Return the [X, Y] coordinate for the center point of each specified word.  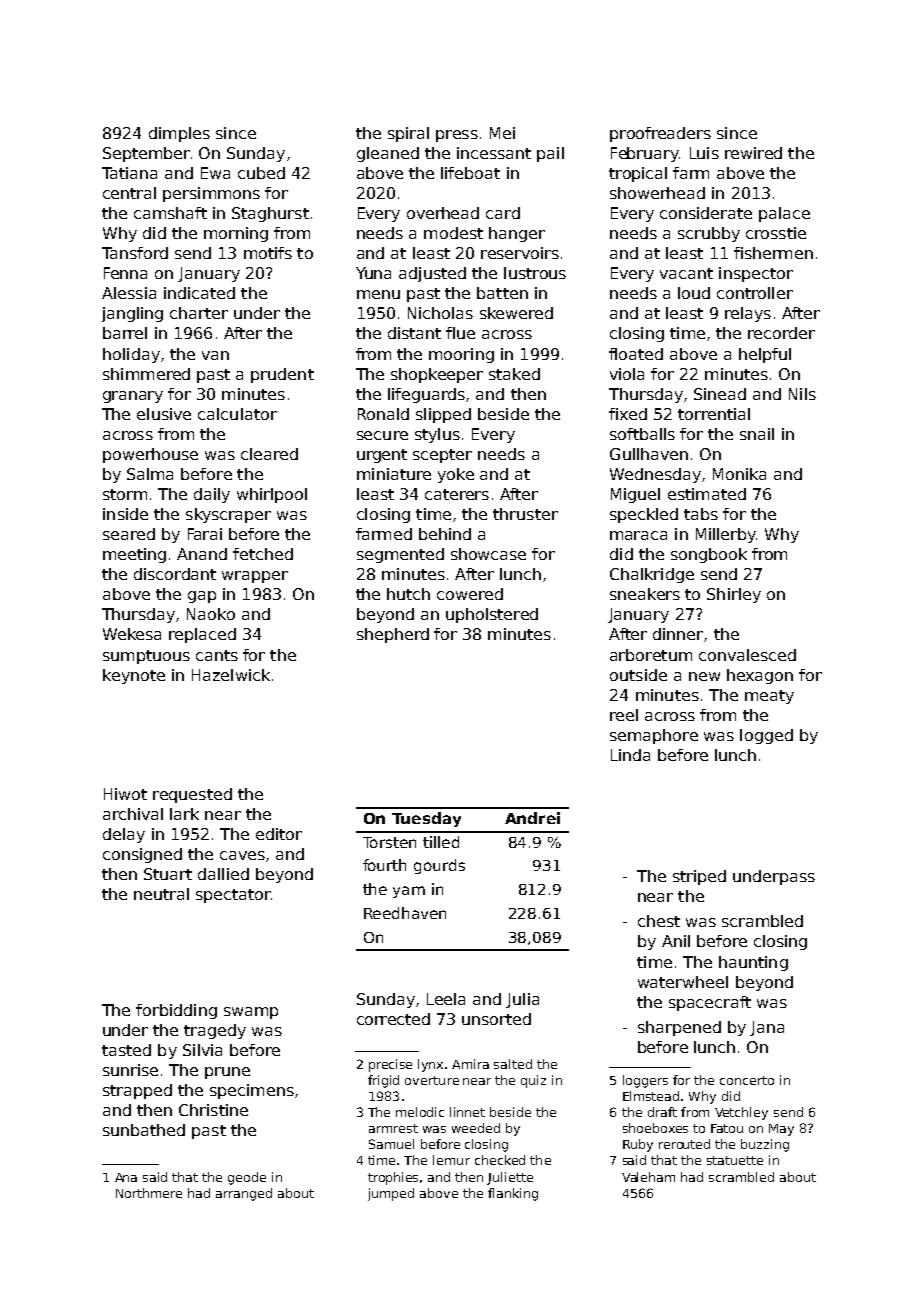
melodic [420, 1112]
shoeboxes [655, 1128]
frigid [383, 1081]
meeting [134, 555]
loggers [645, 1081]
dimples [179, 134]
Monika [739, 474]
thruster [525, 514]
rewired [753, 153]
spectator [233, 896]
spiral [408, 134]
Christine [213, 1110]
